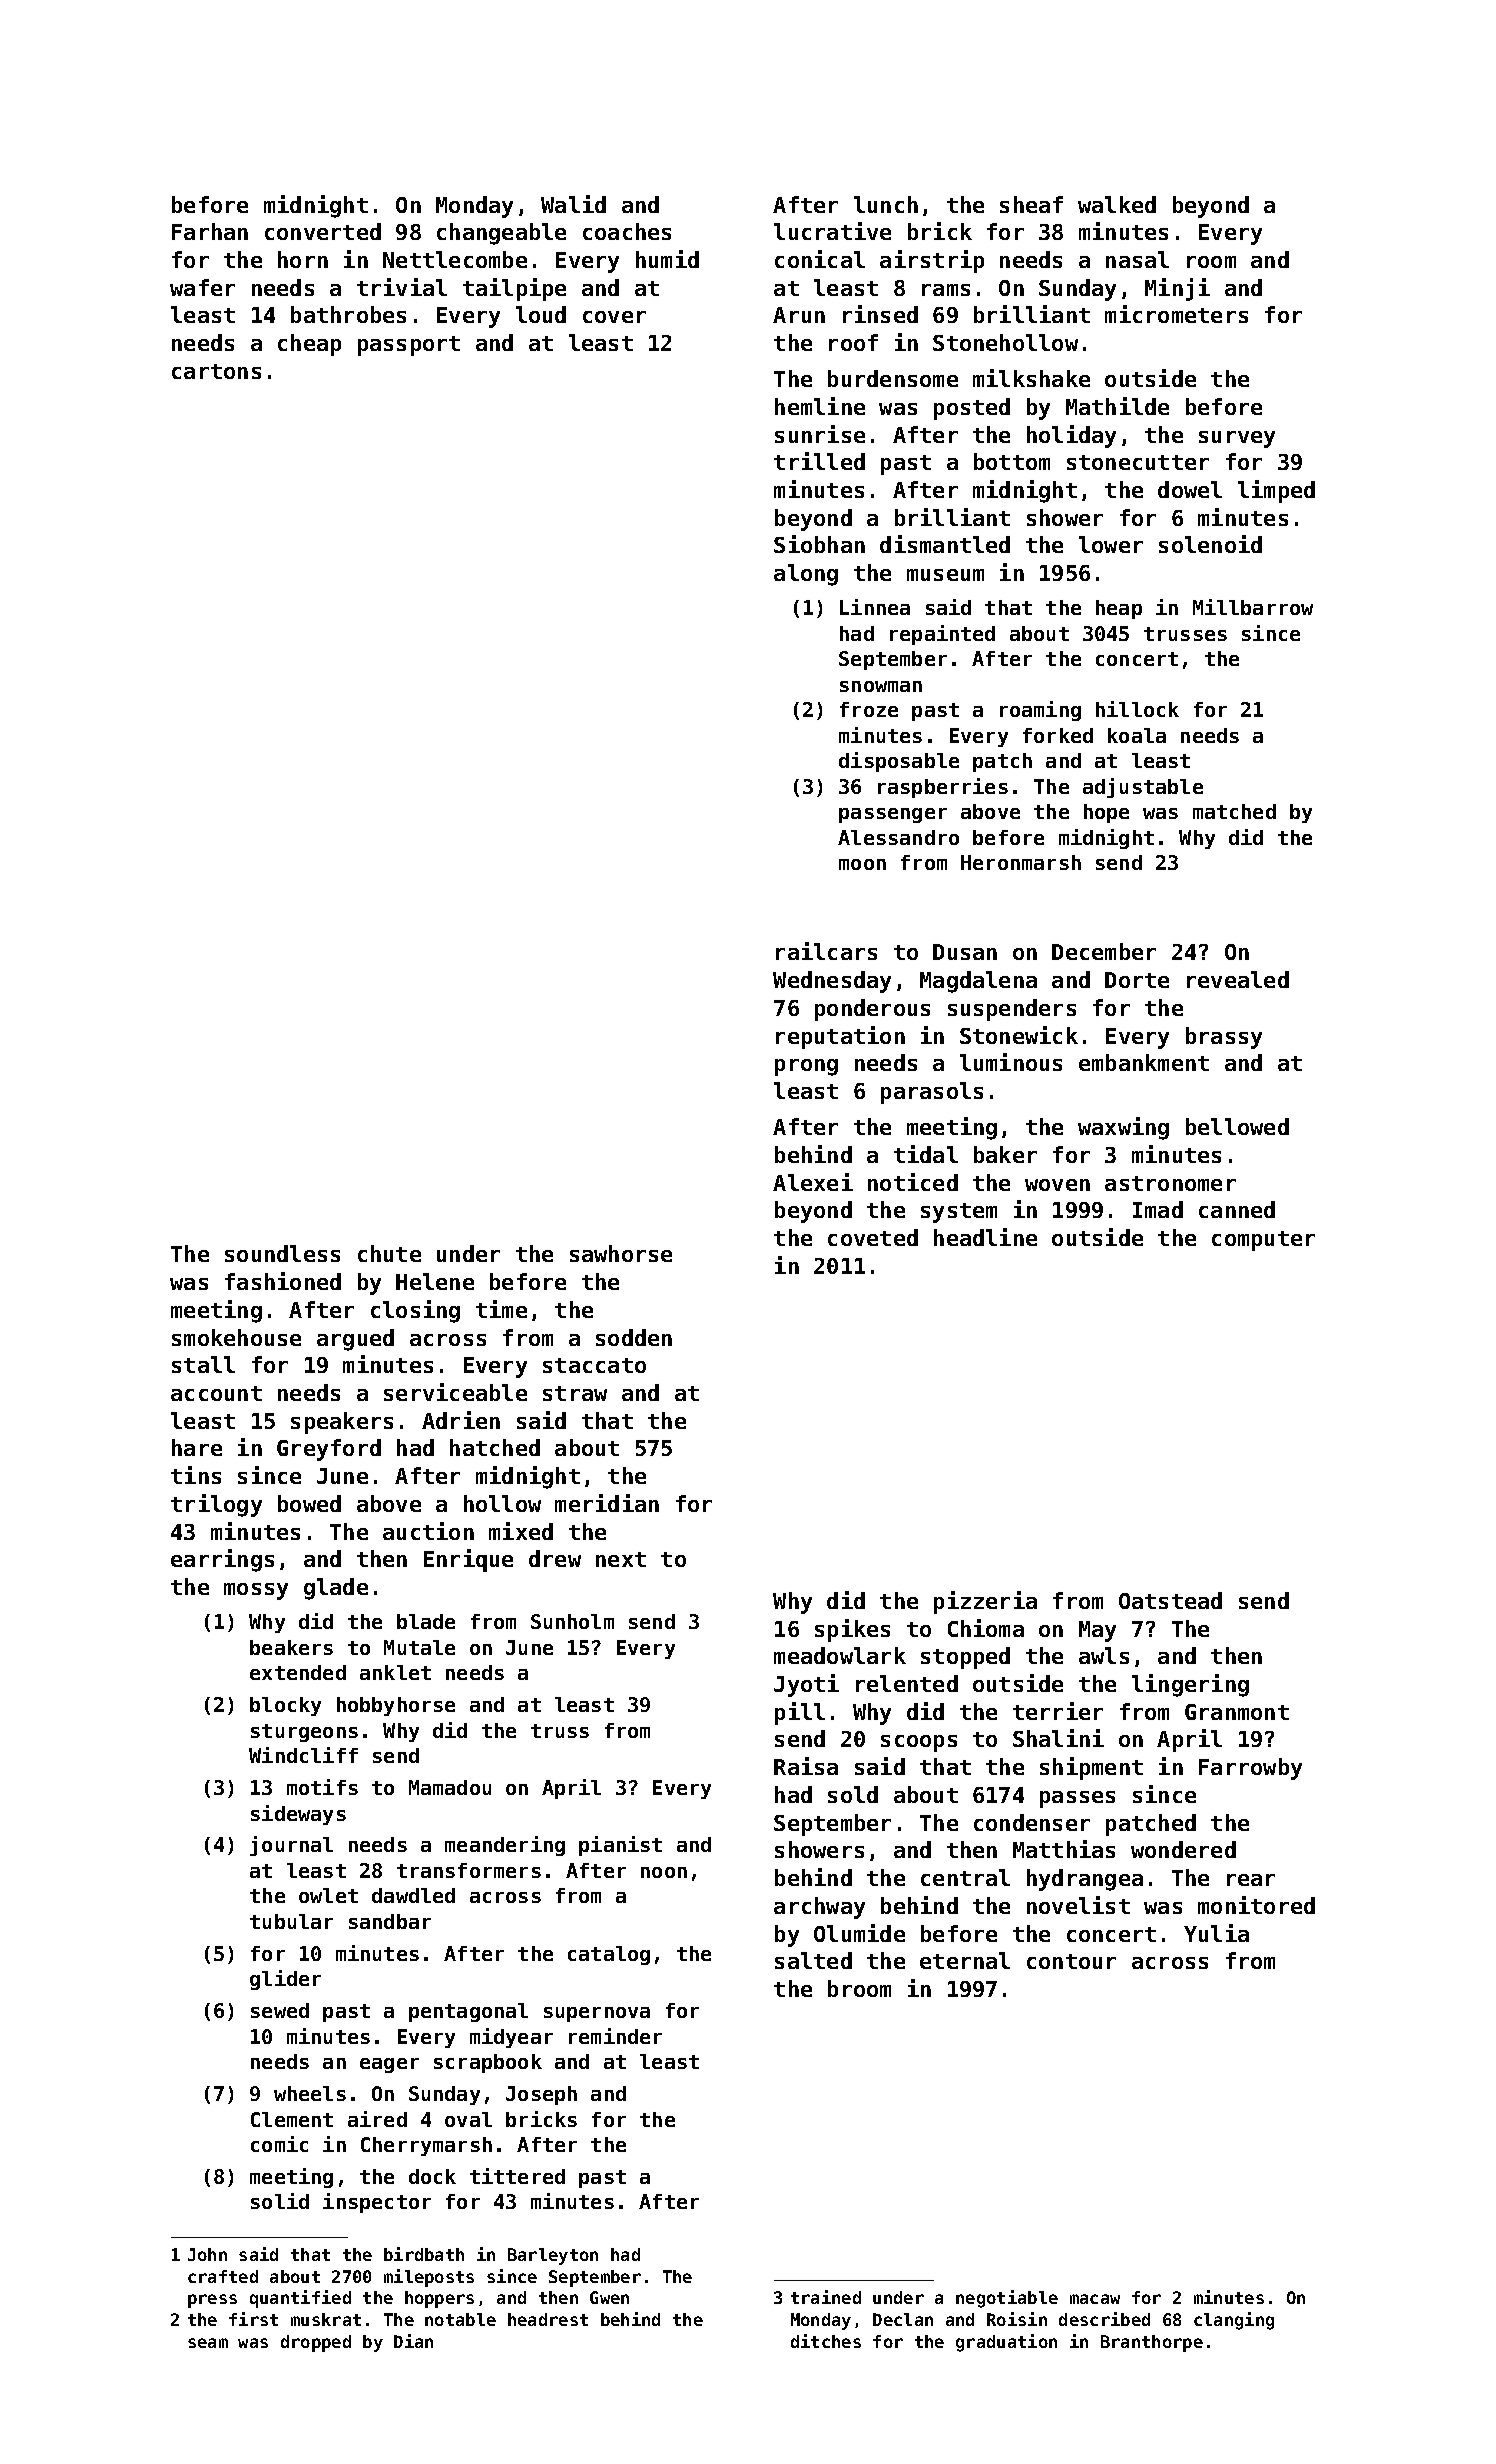 The height and width of the image is (2464, 1496). I want to click on tubular, so click(291, 1921).
